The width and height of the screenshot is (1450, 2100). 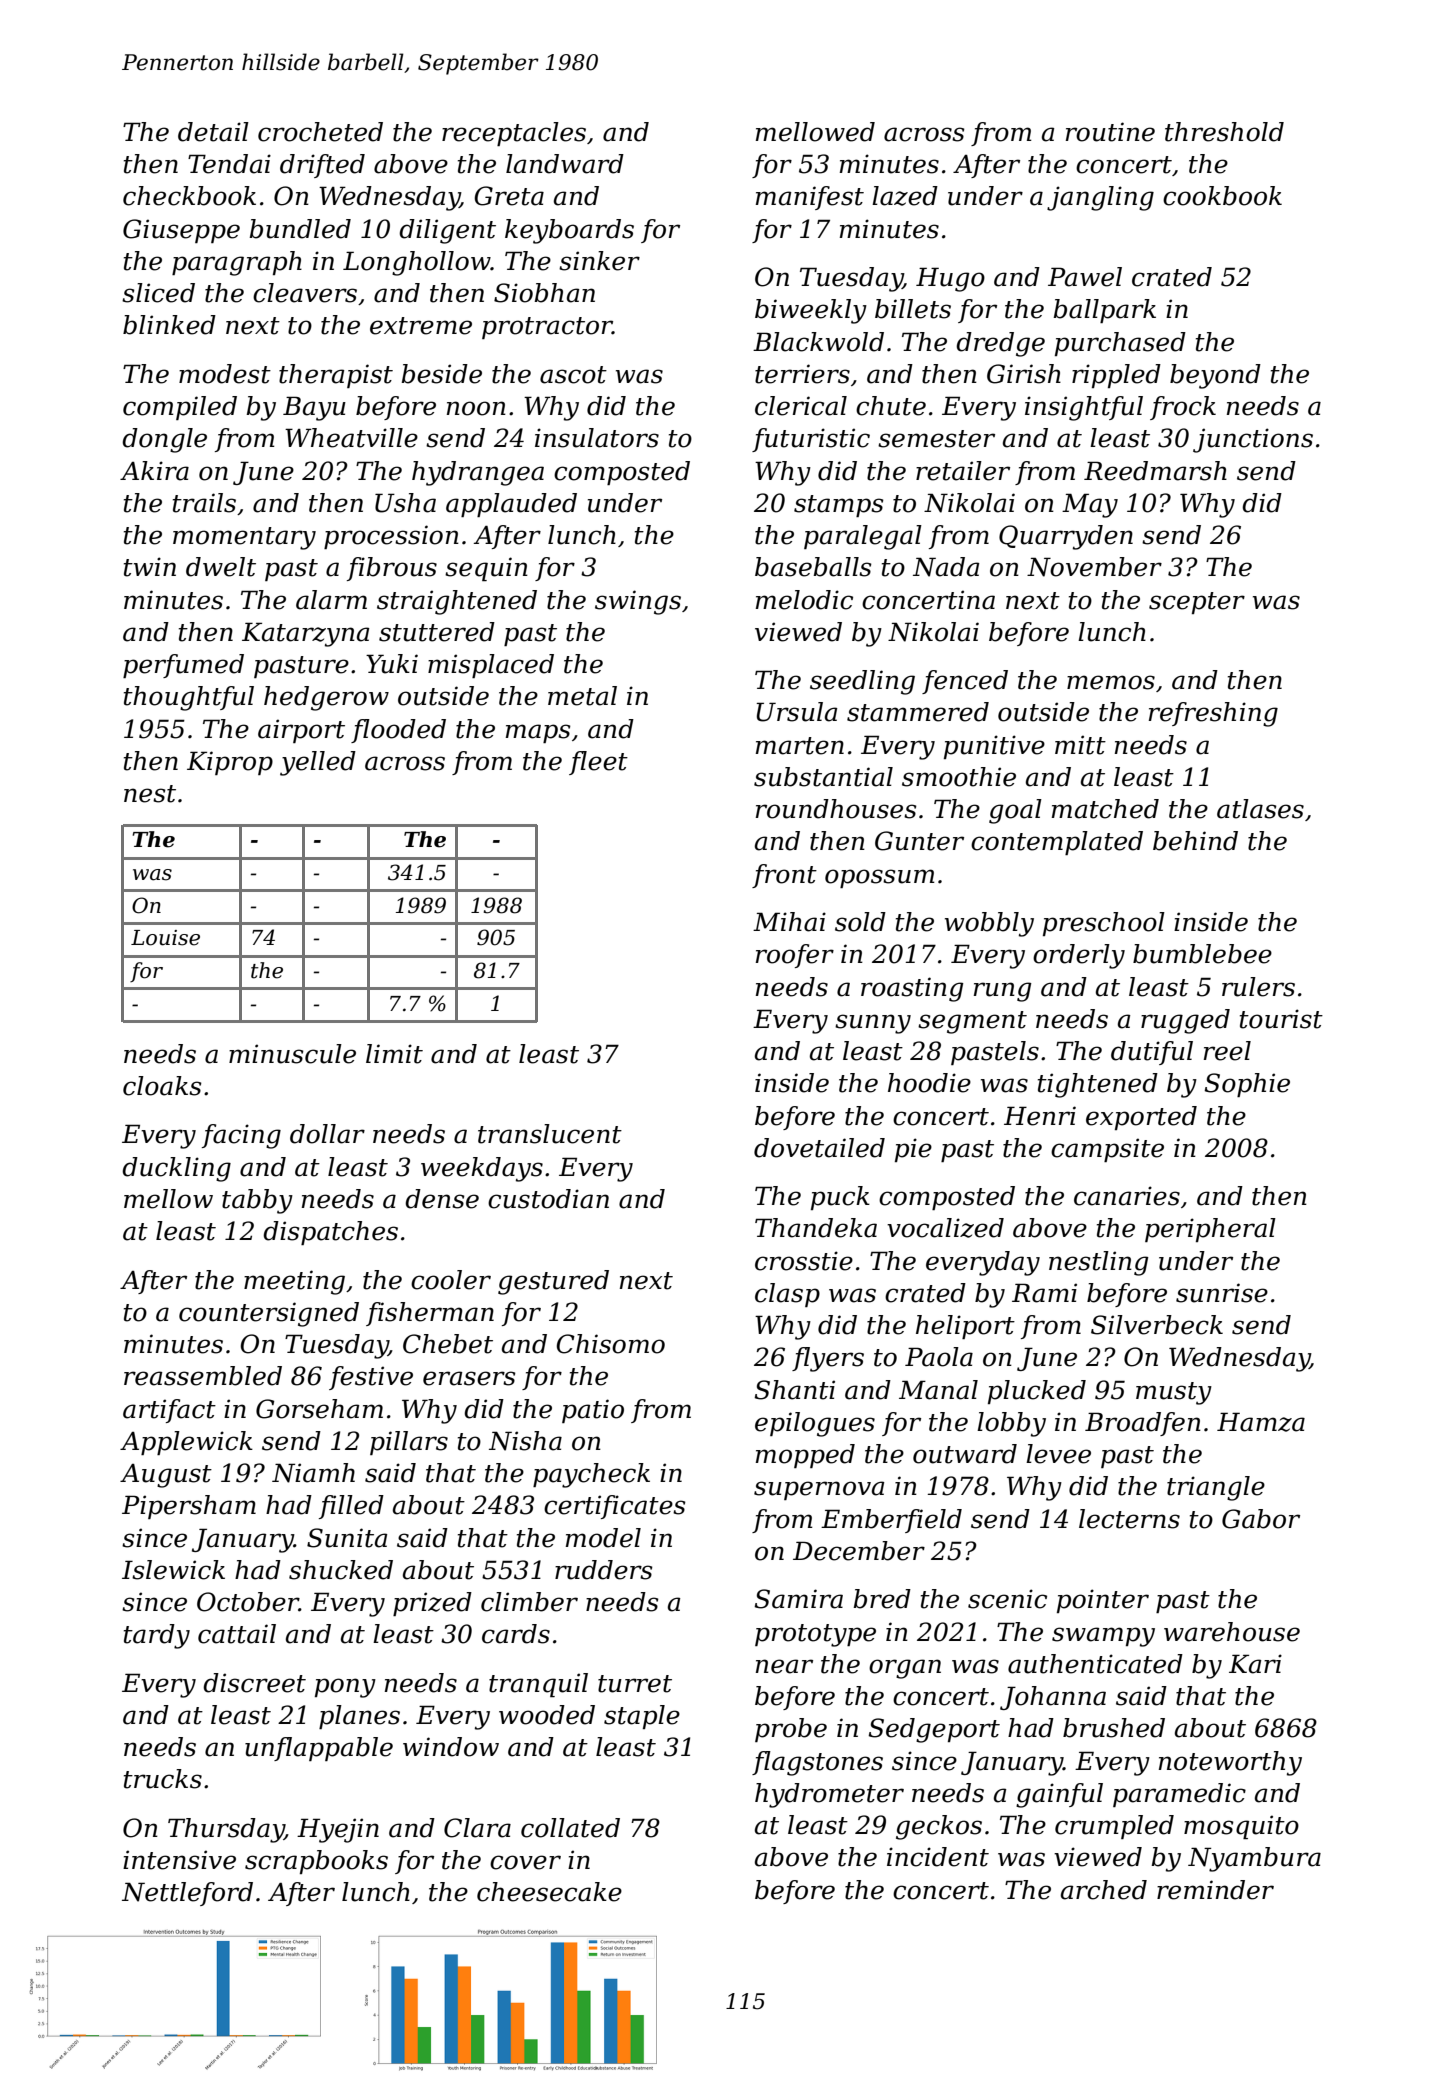 I want to click on musty, so click(x=1174, y=1393).
